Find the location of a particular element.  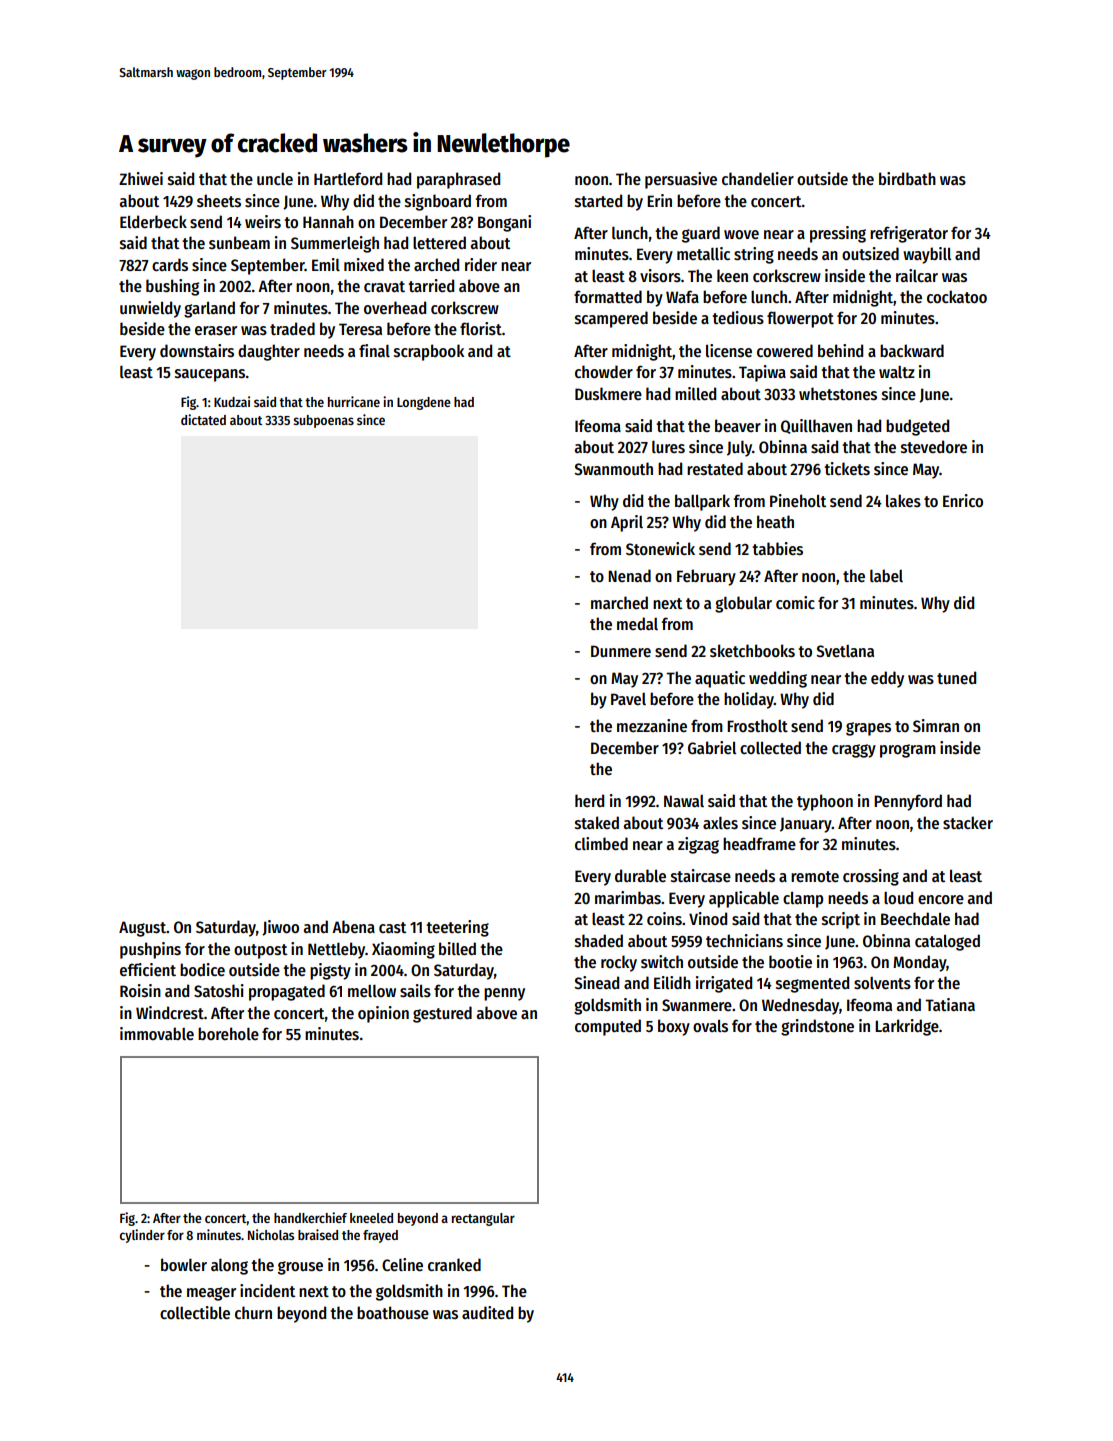

grapes is located at coordinates (868, 729).
